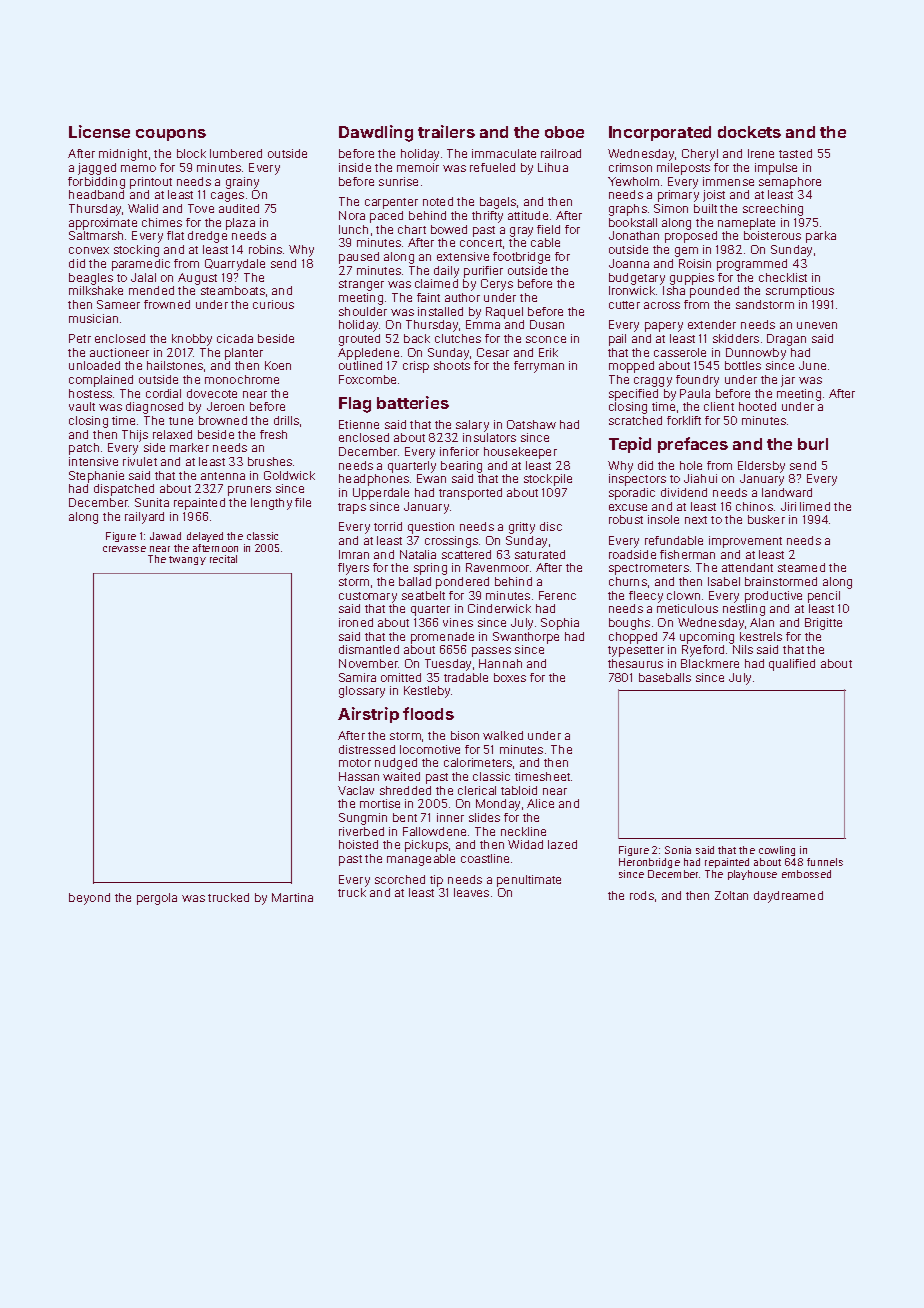  I want to click on crossings, so click(451, 542).
